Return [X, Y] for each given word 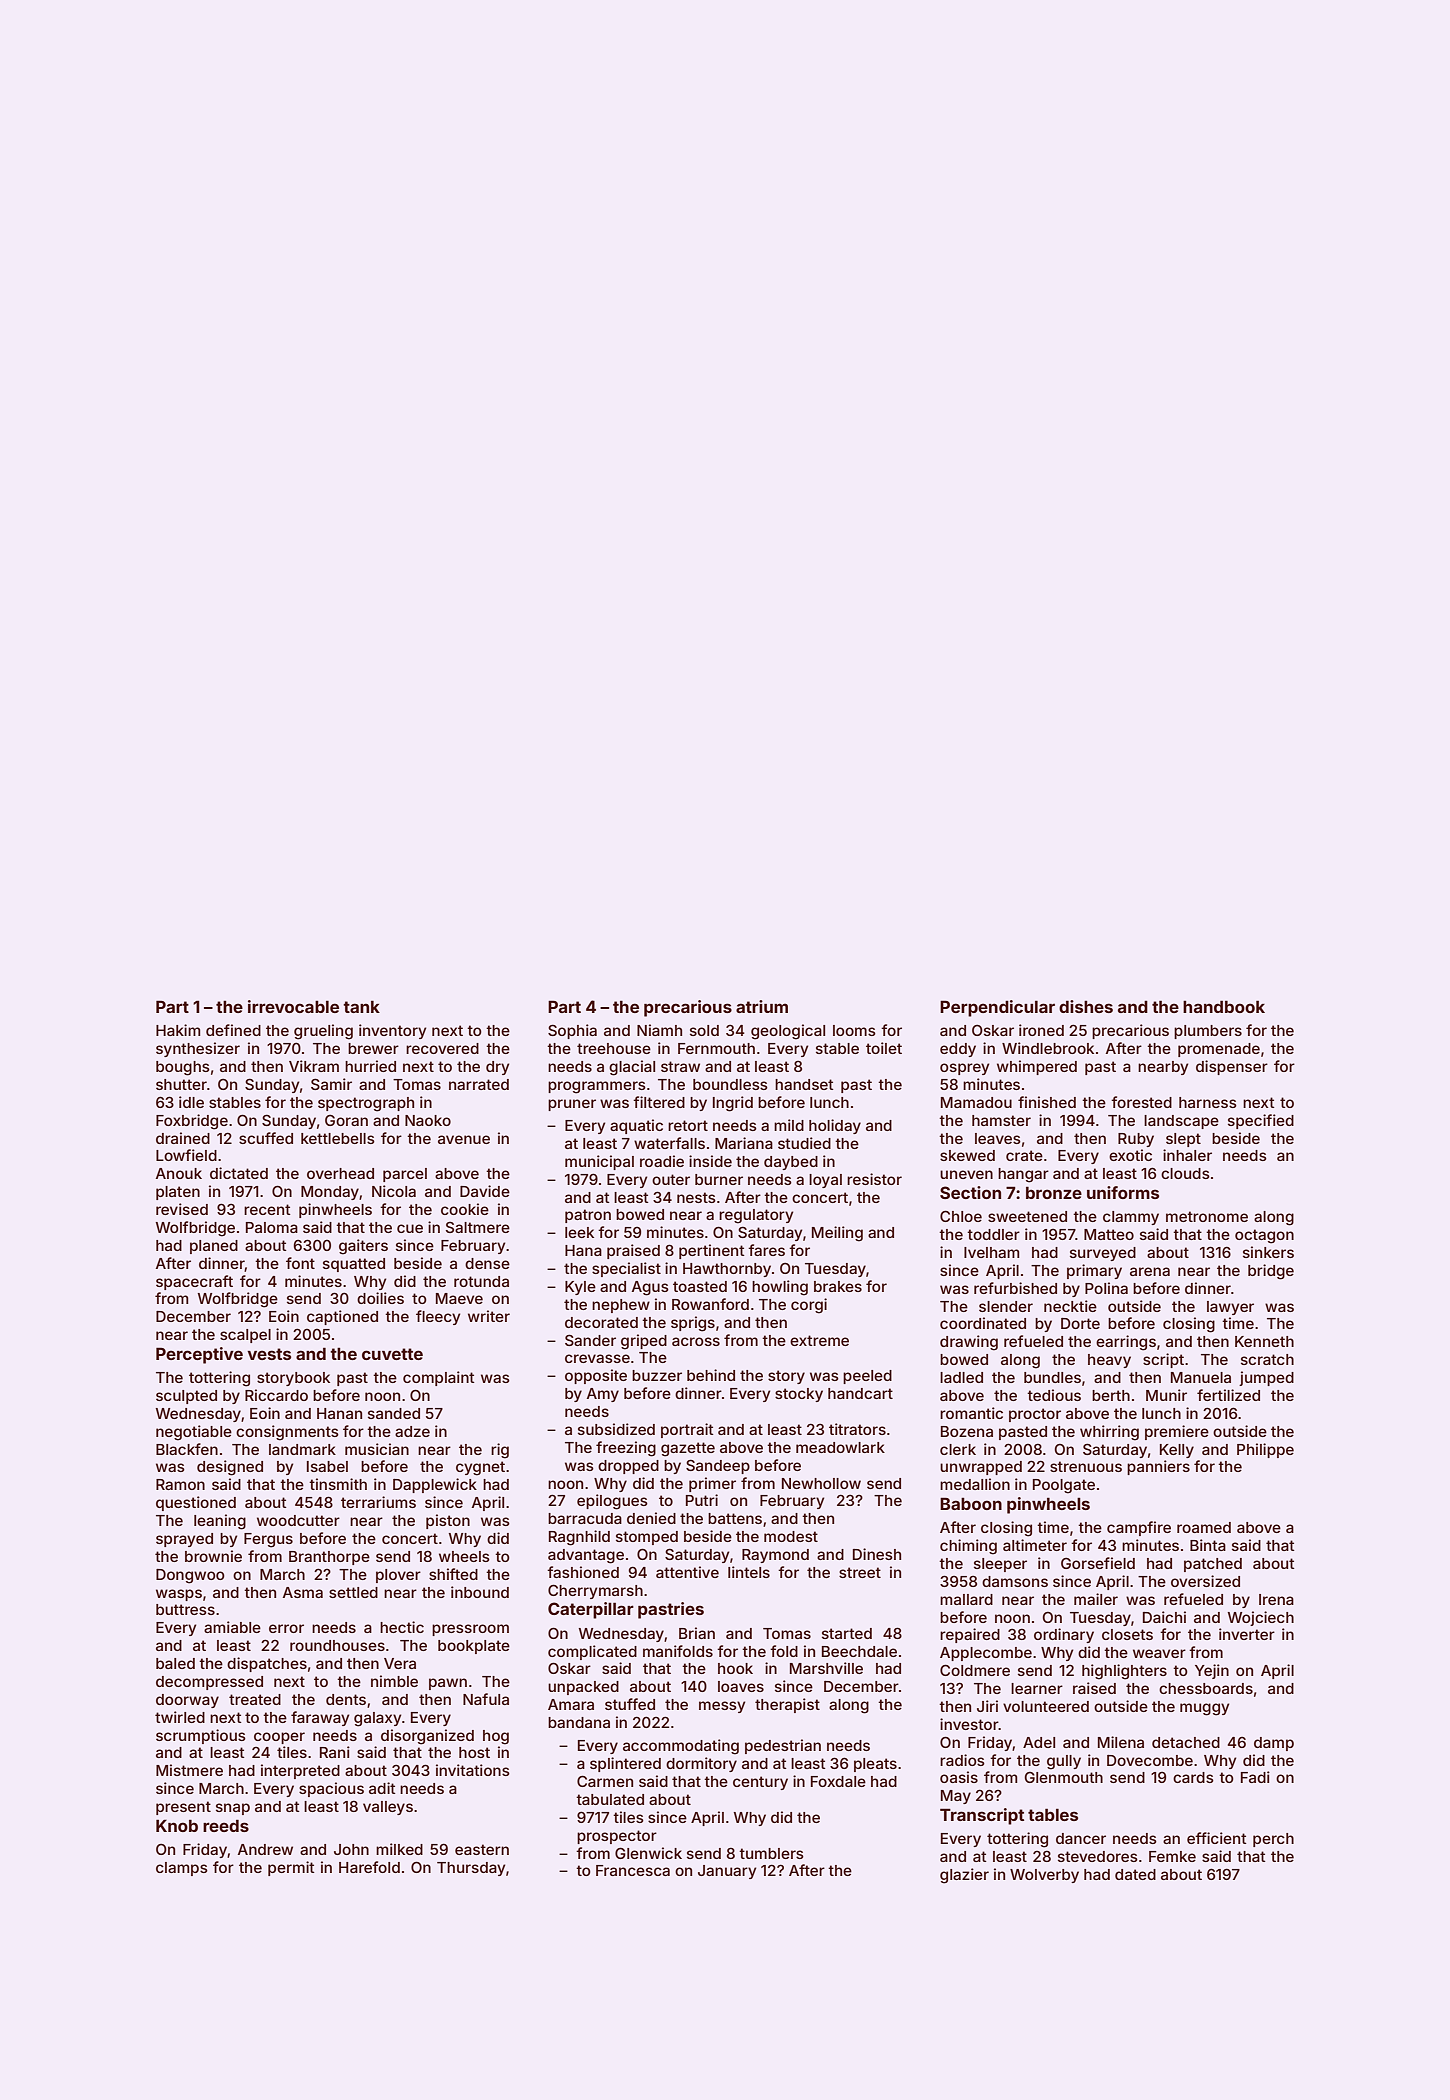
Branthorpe [329, 1558]
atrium [762, 1006]
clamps [182, 1869]
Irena [1276, 1599]
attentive [687, 1572]
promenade [1219, 1050]
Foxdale [838, 1781]
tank [361, 1006]
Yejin [1212, 1671]
